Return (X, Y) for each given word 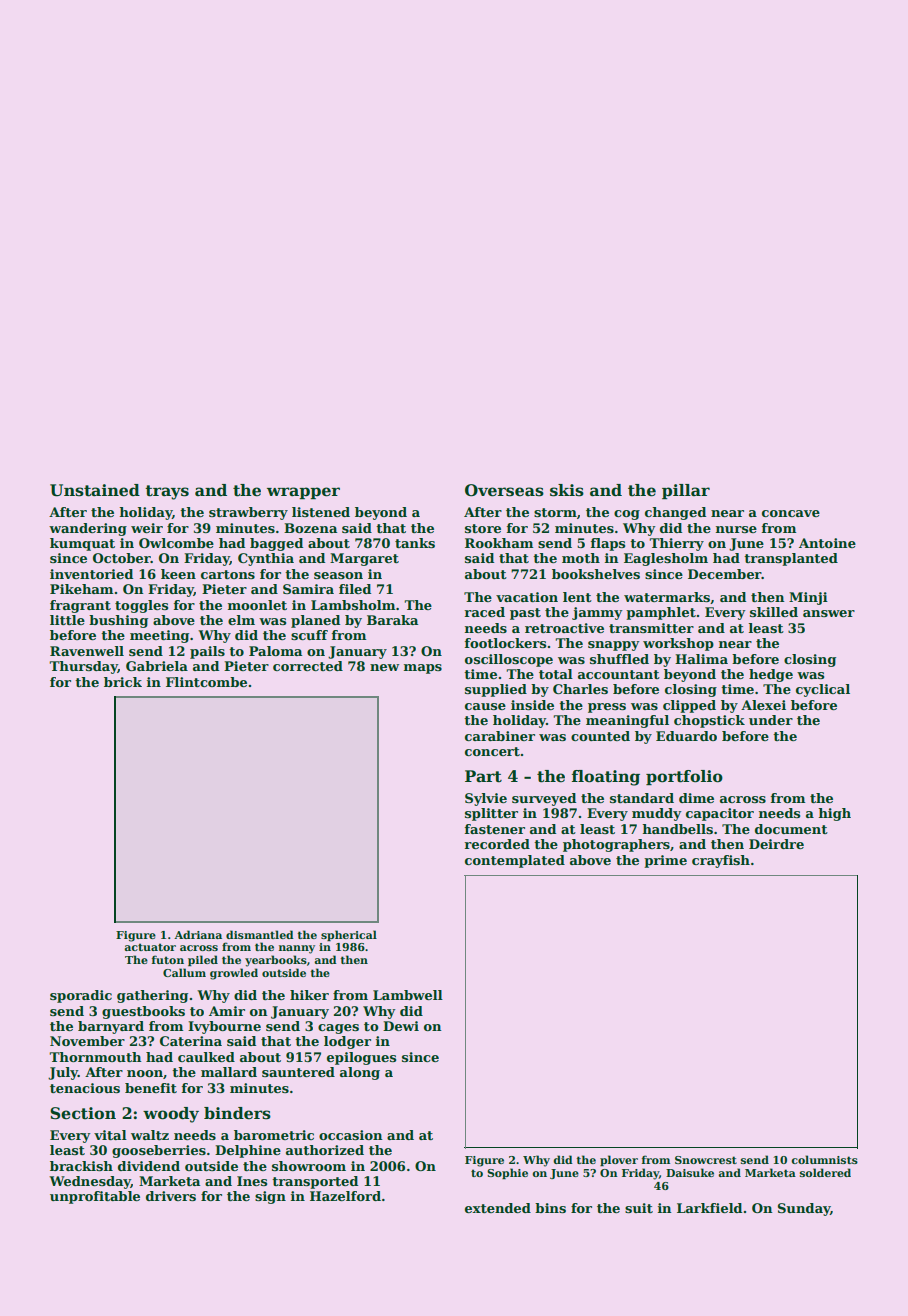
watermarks (667, 597)
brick (123, 682)
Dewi (401, 1026)
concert (492, 751)
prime (665, 861)
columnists (824, 1159)
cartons (228, 574)
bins (550, 1208)
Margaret (364, 559)
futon (168, 959)
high (835, 814)
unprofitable (95, 1197)
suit (639, 1208)
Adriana (198, 934)
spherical (349, 935)
